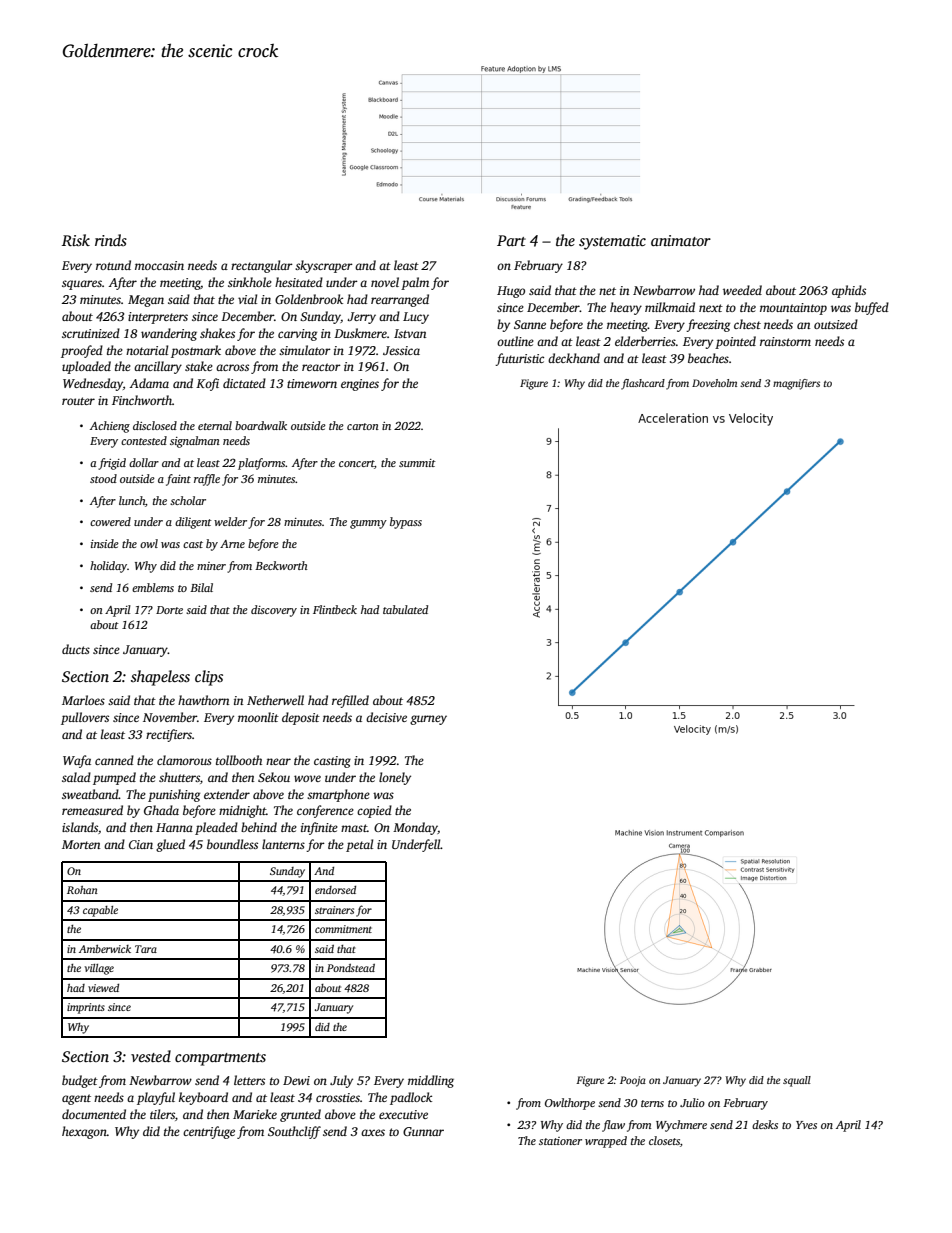  What do you see at coordinates (146, 949) in the document?
I see `Tara` at bounding box center [146, 949].
